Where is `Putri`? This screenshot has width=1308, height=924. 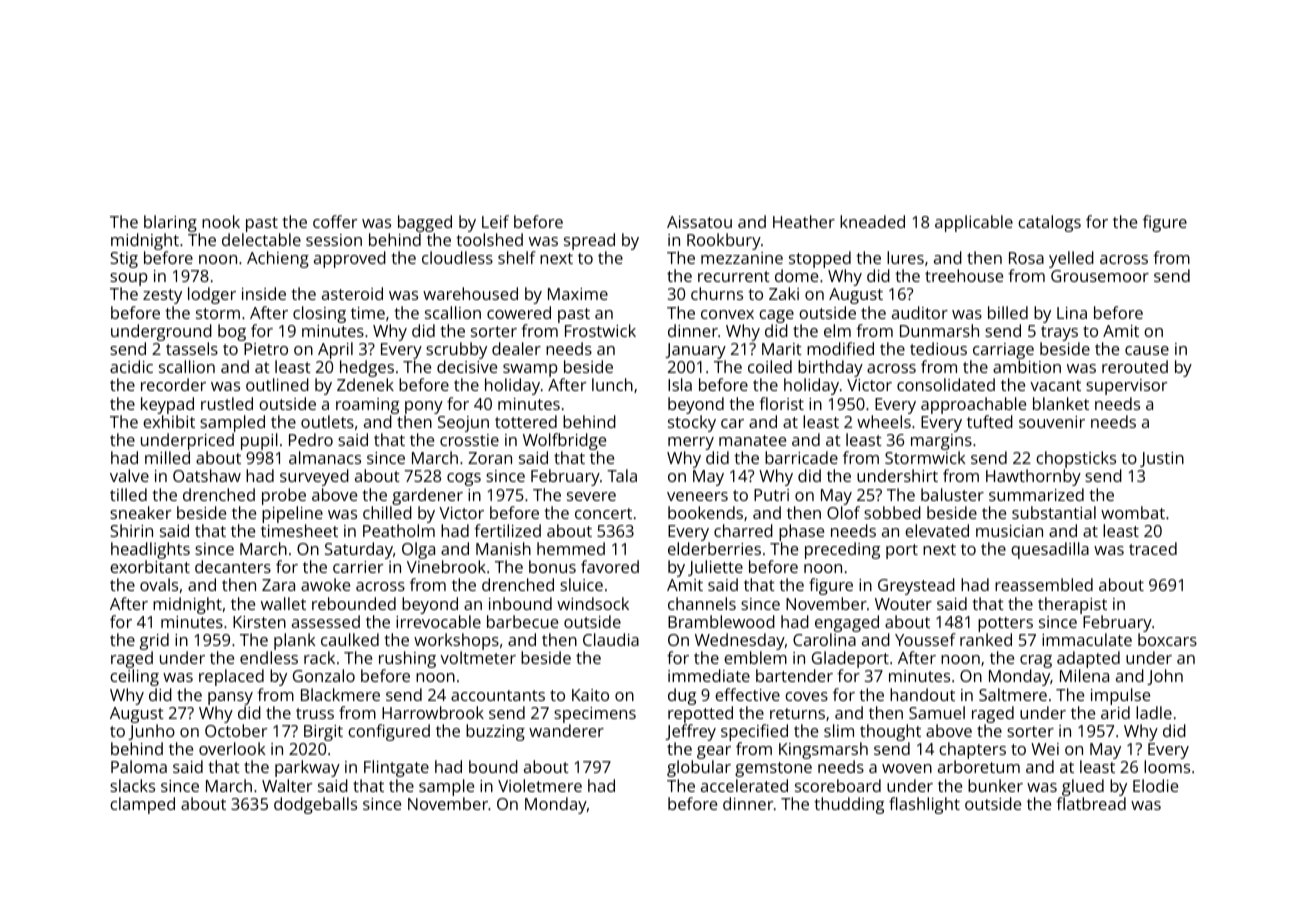
Putri is located at coordinates (771, 495).
